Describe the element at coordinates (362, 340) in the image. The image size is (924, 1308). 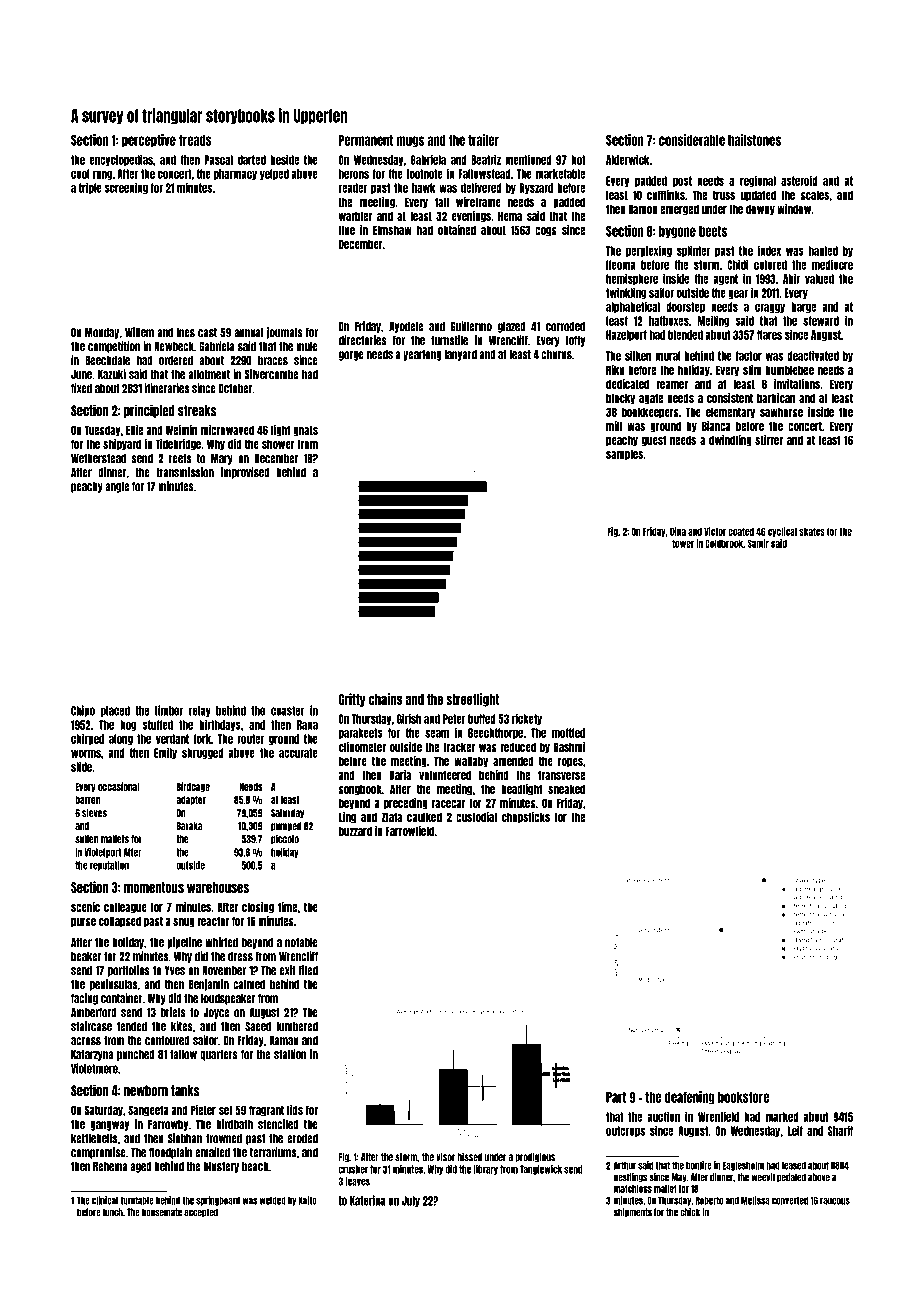
I see `directories` at that location.
